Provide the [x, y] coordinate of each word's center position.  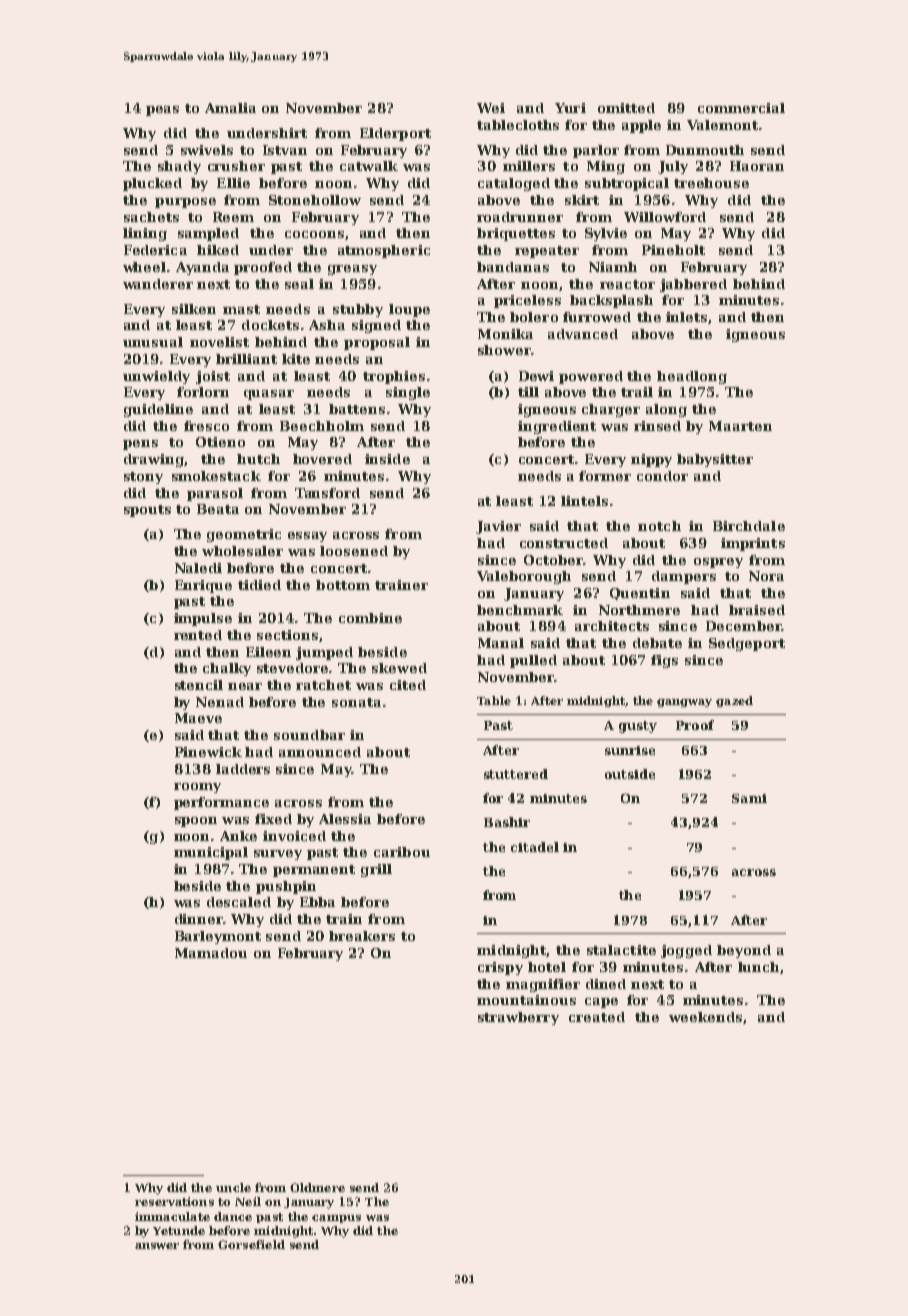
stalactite [621, 950]
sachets [151, 217]
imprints [753, 544]
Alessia [345, 819]
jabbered [693, 285]
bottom [343, 585]
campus [336, 1219]
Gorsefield [251, 1244]
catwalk [369, 166]
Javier [498, 527]
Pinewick [208, 752]
